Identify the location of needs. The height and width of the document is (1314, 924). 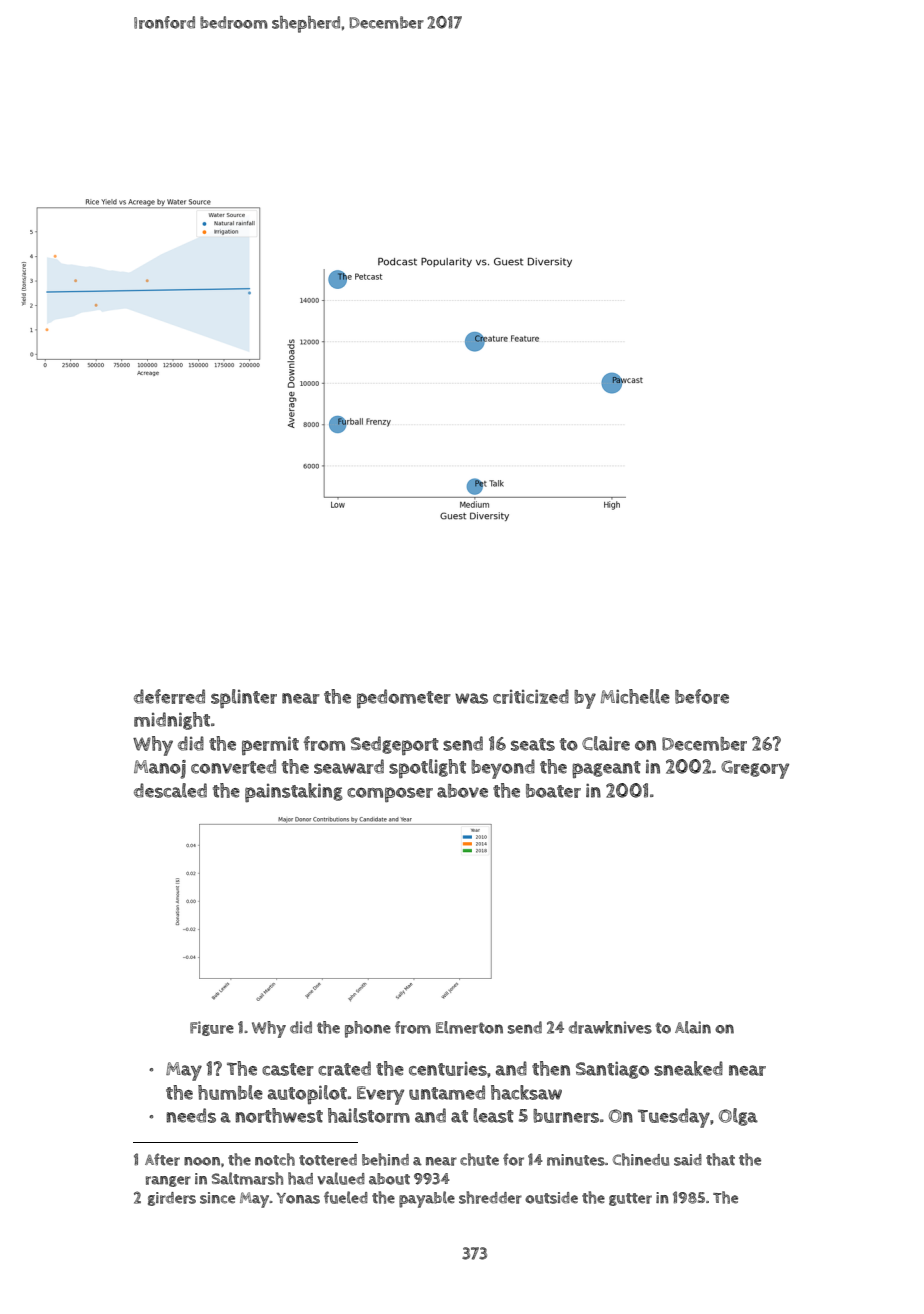
(191, 1115).
